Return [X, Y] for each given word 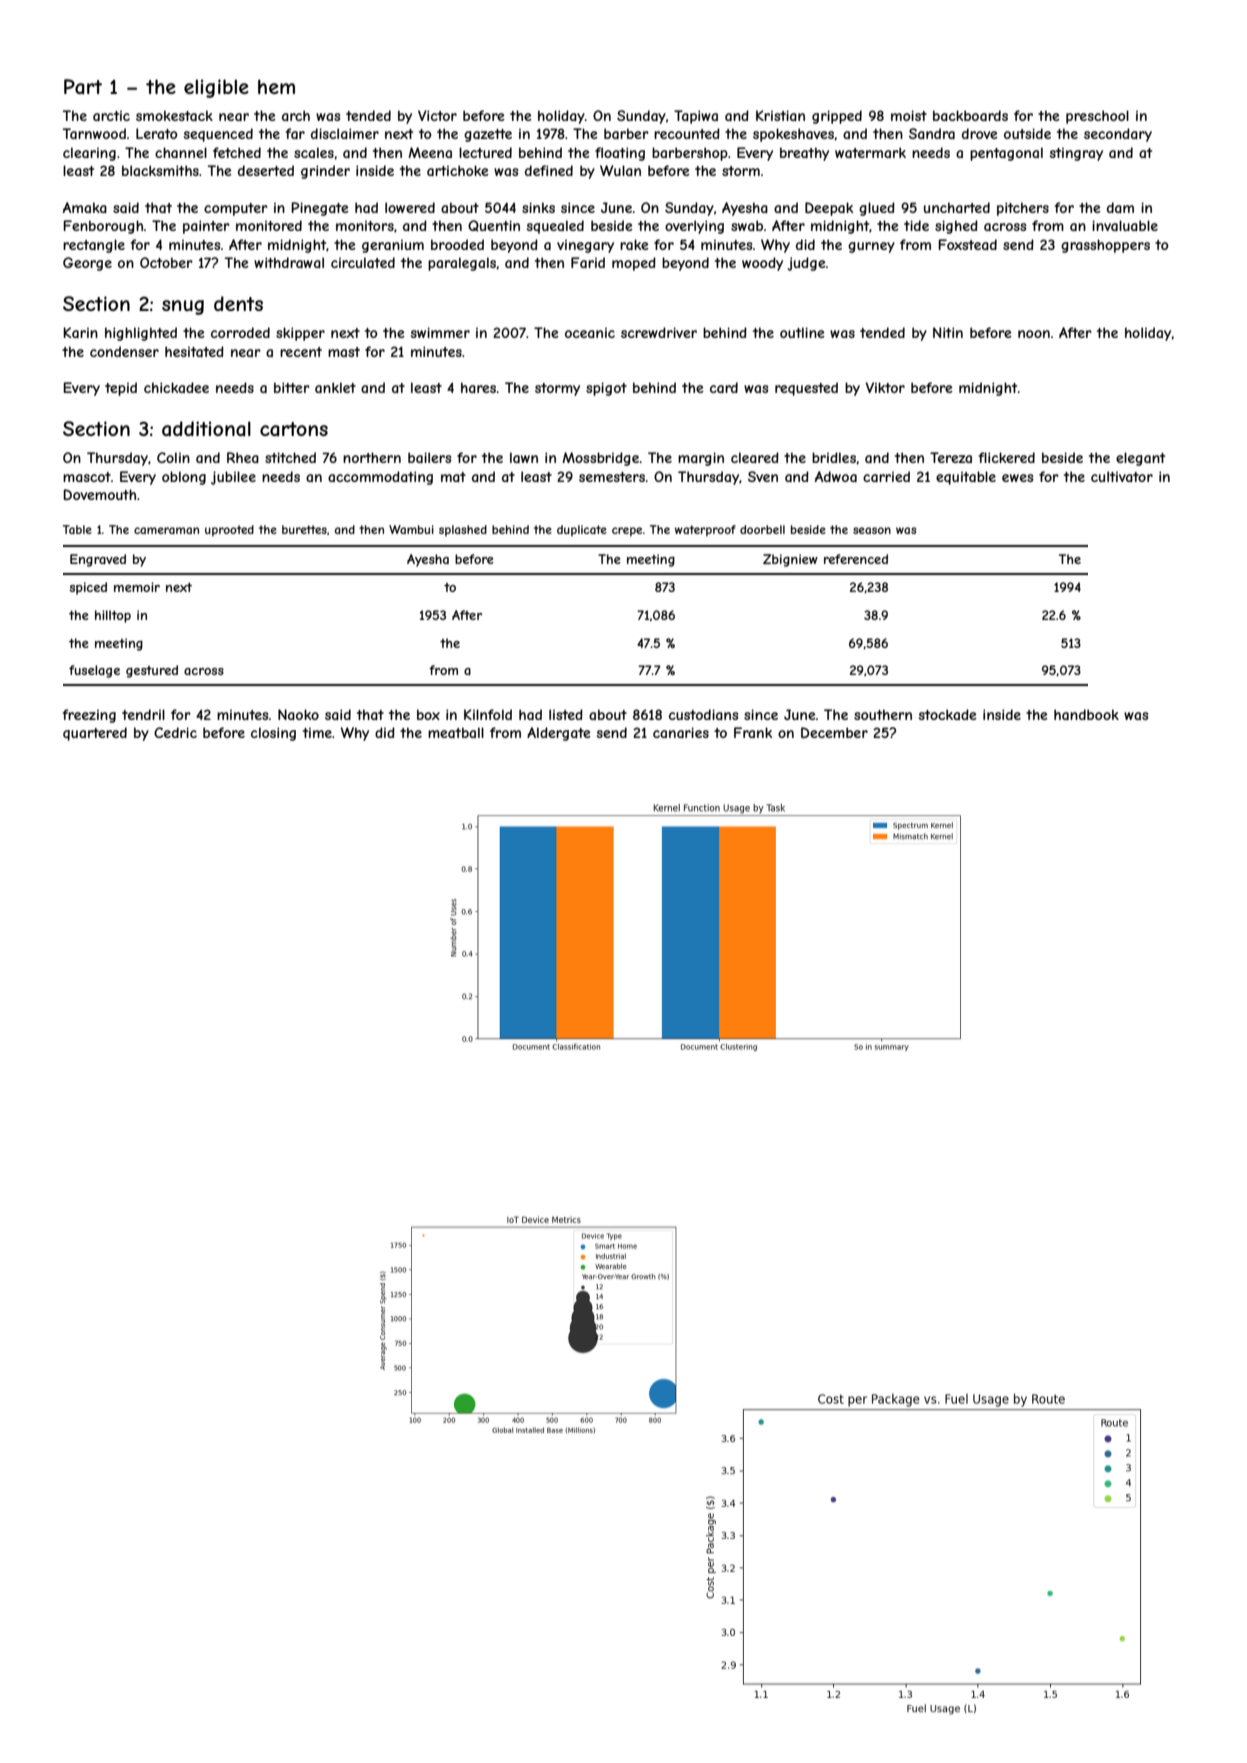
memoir [137, 587]
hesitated [194, 351]
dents [238, 303]
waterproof [705, 530]
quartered [95, 734]
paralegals [462, 264]
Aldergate [559, 734]
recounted [687, 133]
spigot [606, 389]
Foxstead [967, 244]
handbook [1086, 714]
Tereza [951, 457]
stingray [1076, 154]
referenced [856, 559]
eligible [216, 88]
